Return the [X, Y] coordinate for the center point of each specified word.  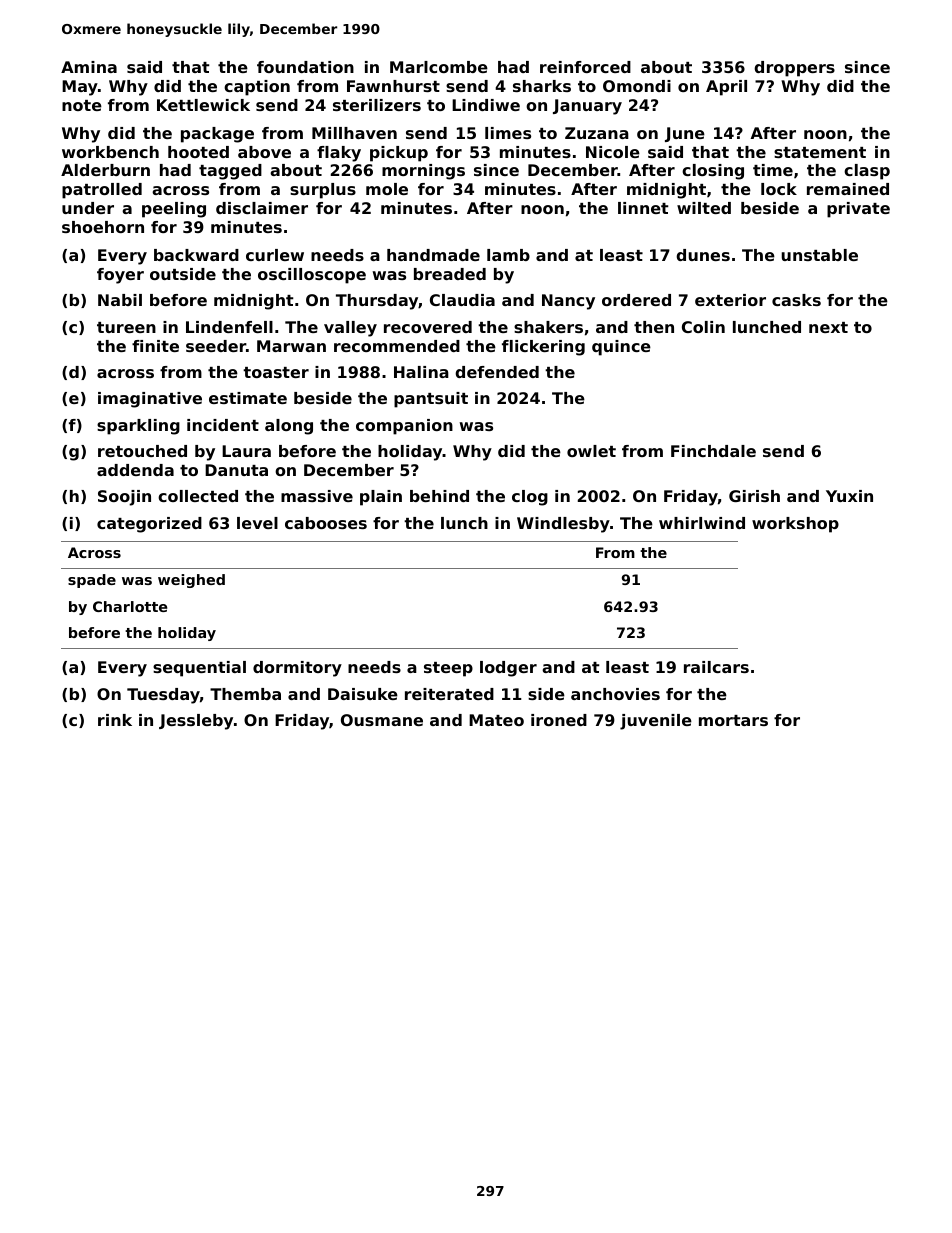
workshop [795, 525]
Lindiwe [486, 105]
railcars [716, 667]
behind [439, 496]
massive [317, 496]
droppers [794, 69]
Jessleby [196, 722]
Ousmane [382, 720]
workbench [110, 152]
